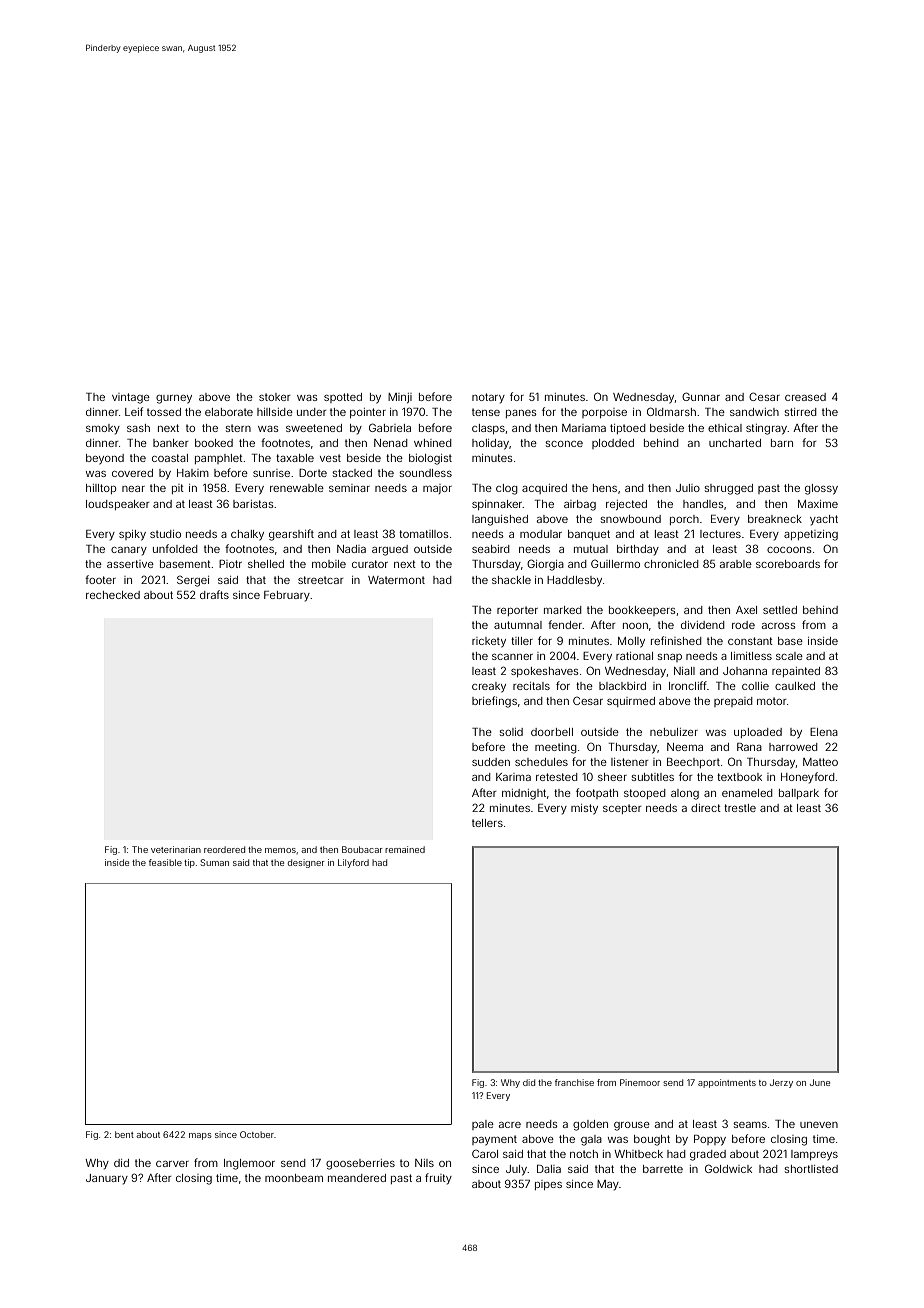  Describe the element at coordinates (488, 429) in the screenshot. I see `clasps` at that location.
